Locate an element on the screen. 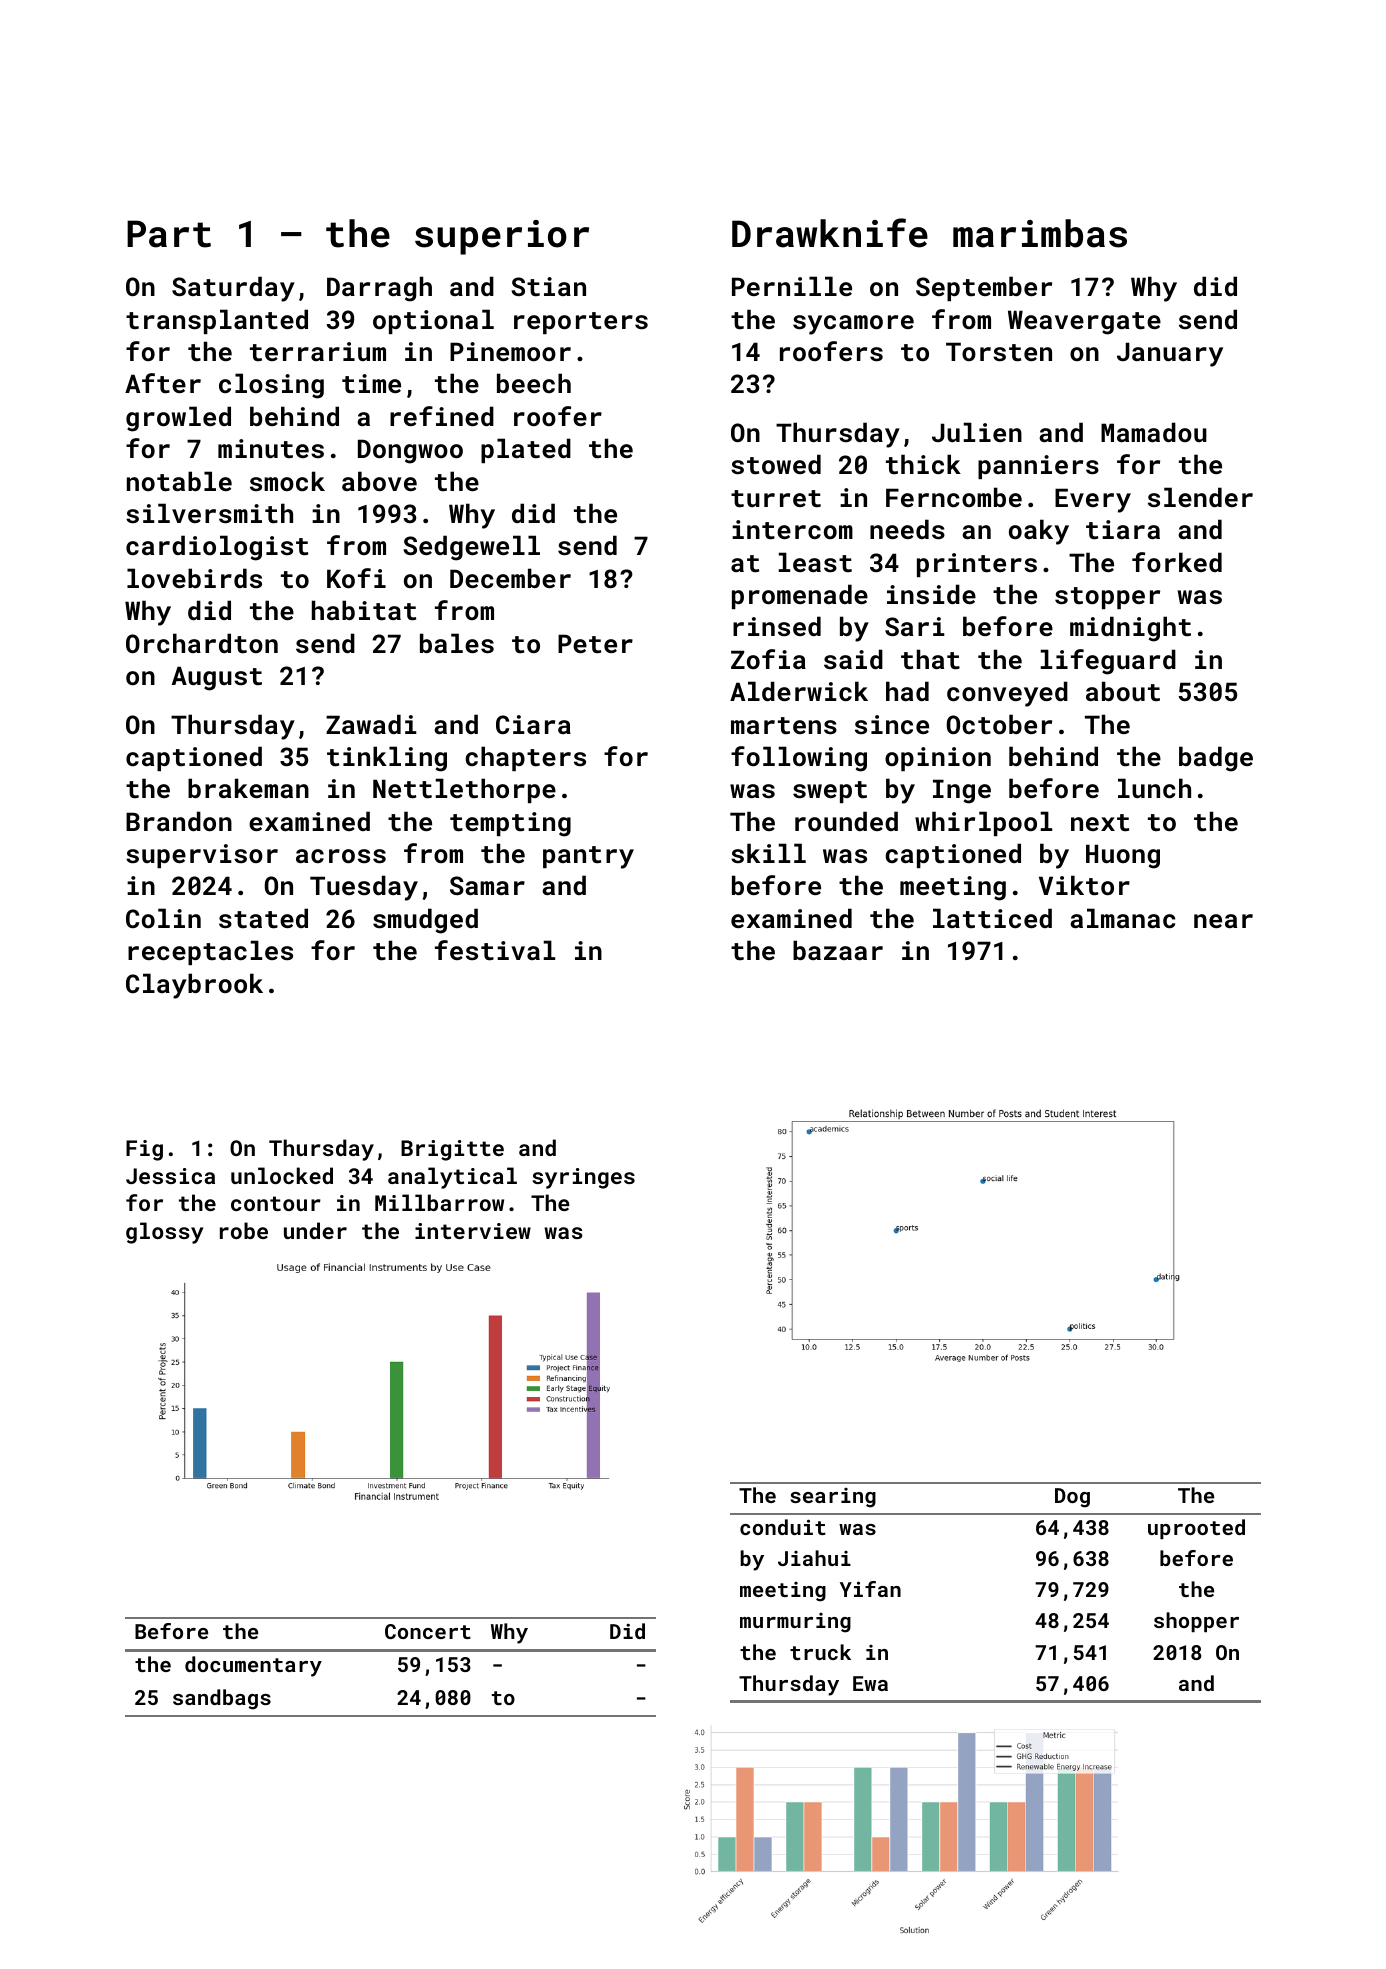 This screenshot has height=1969, width=1386. Part is located at coordinates (169, 234).
